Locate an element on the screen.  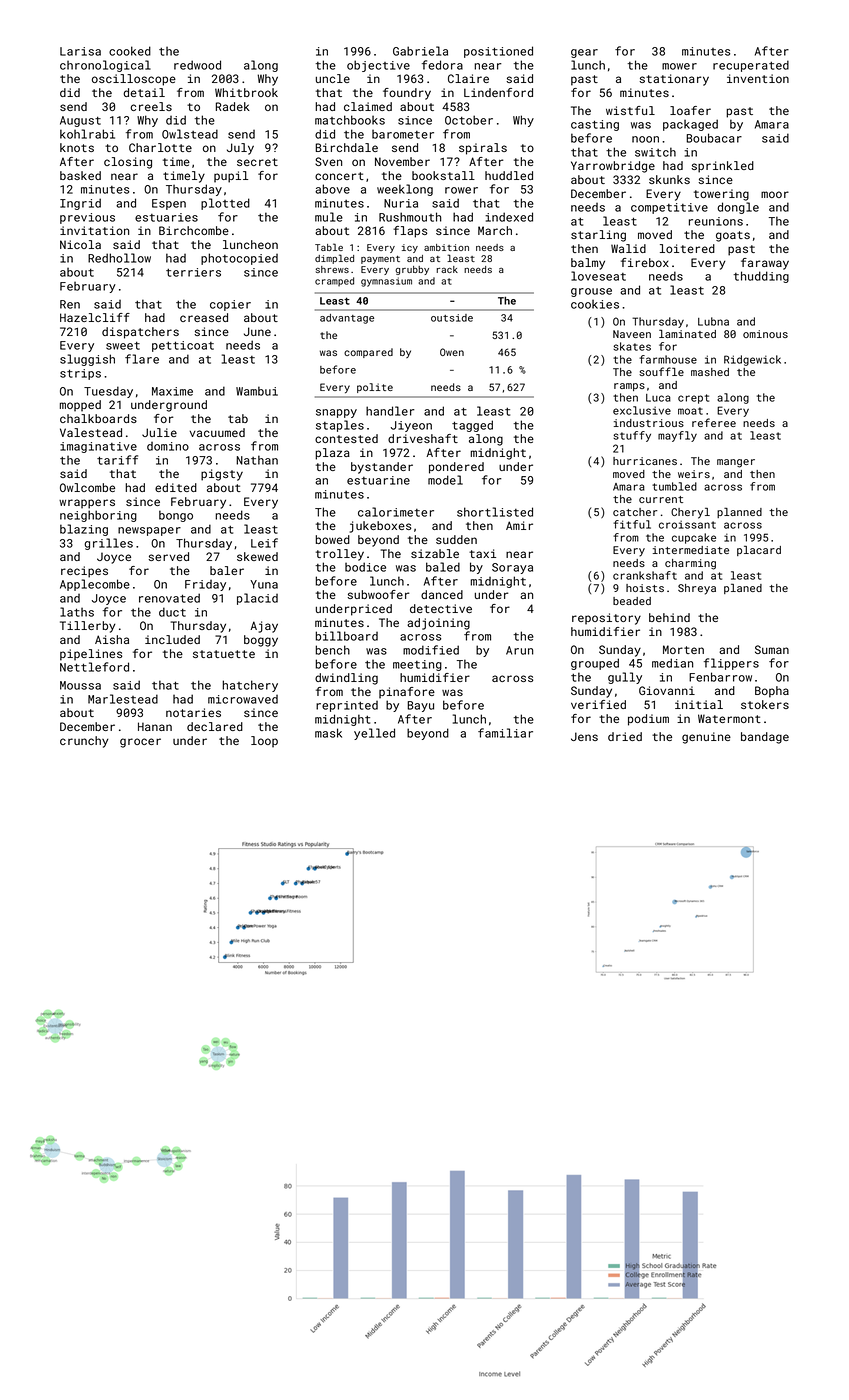
Bayu is located at coordinates (420, 706).
